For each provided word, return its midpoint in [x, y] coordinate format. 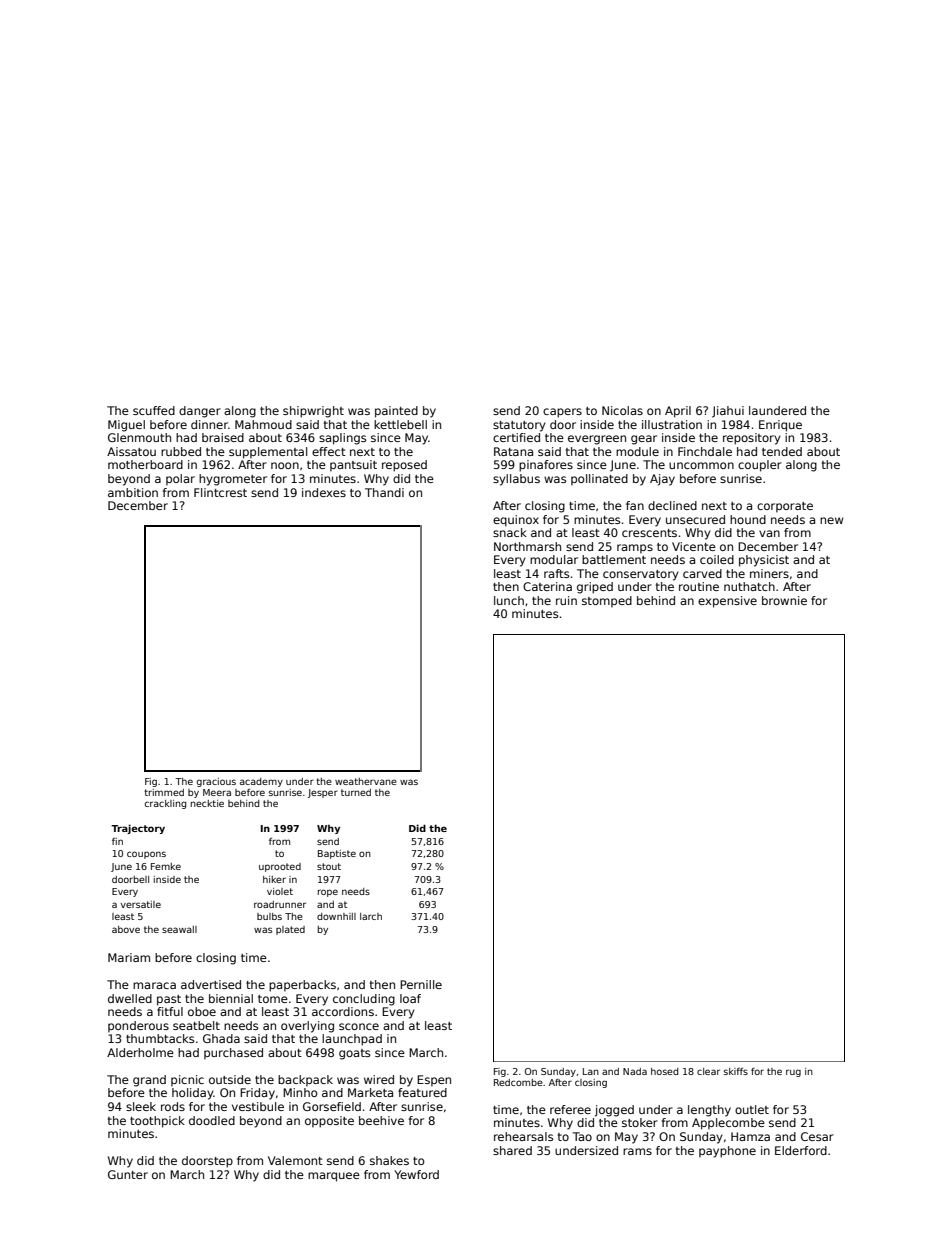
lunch [509, 600]
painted [396, 412]
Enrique [780, 426]
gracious [216, 782]
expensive [727, 602]
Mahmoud [263, 424]
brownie [784, 600]
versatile [141, 904]
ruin [566, 600]
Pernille [421, 984]
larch [371, 916]
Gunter [128, 1174]
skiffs [736, 1071]
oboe [202, 1011]
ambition [133, 492]
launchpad [352, 1040]
